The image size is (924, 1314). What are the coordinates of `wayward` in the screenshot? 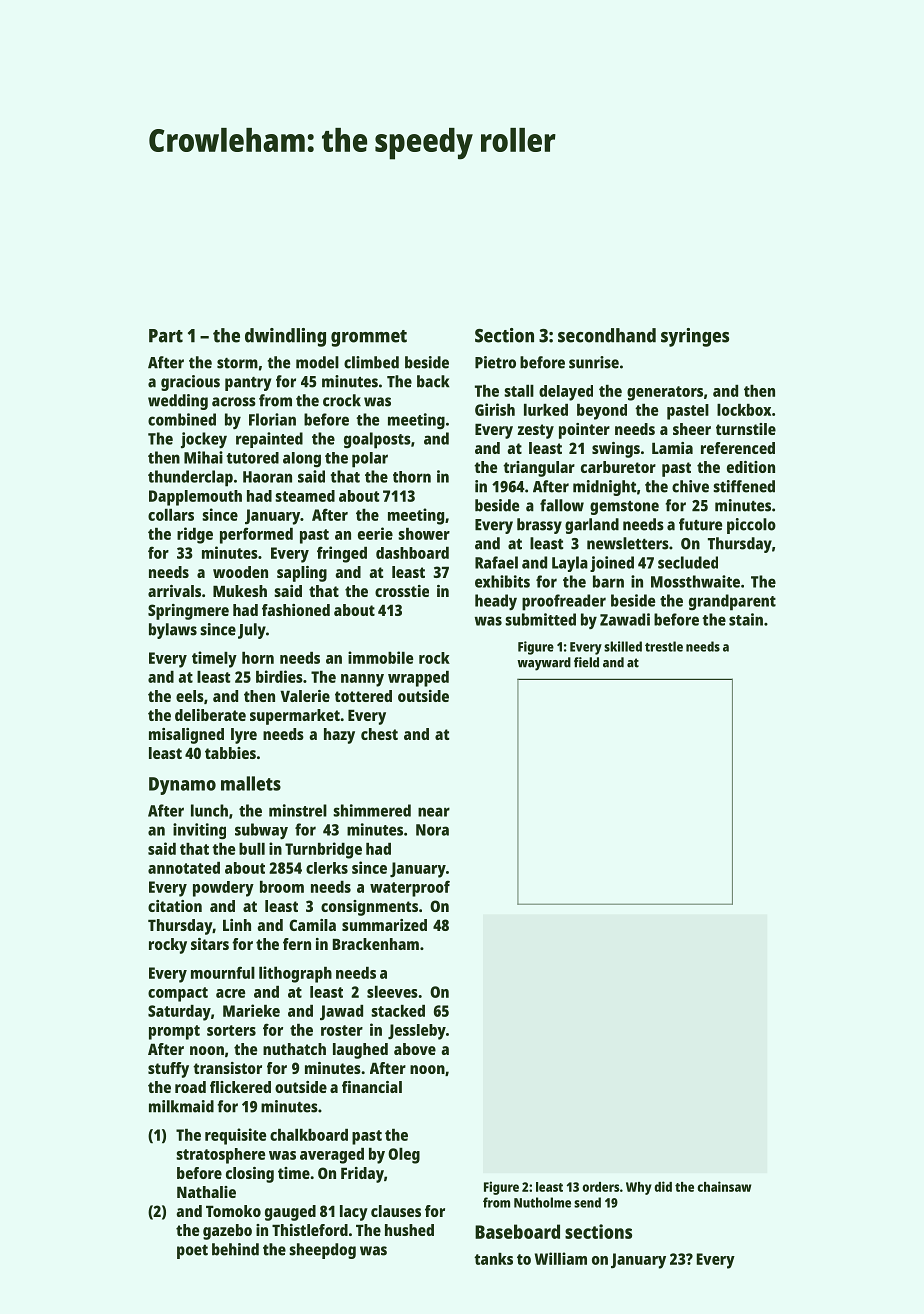 It's located at (544, 664).
